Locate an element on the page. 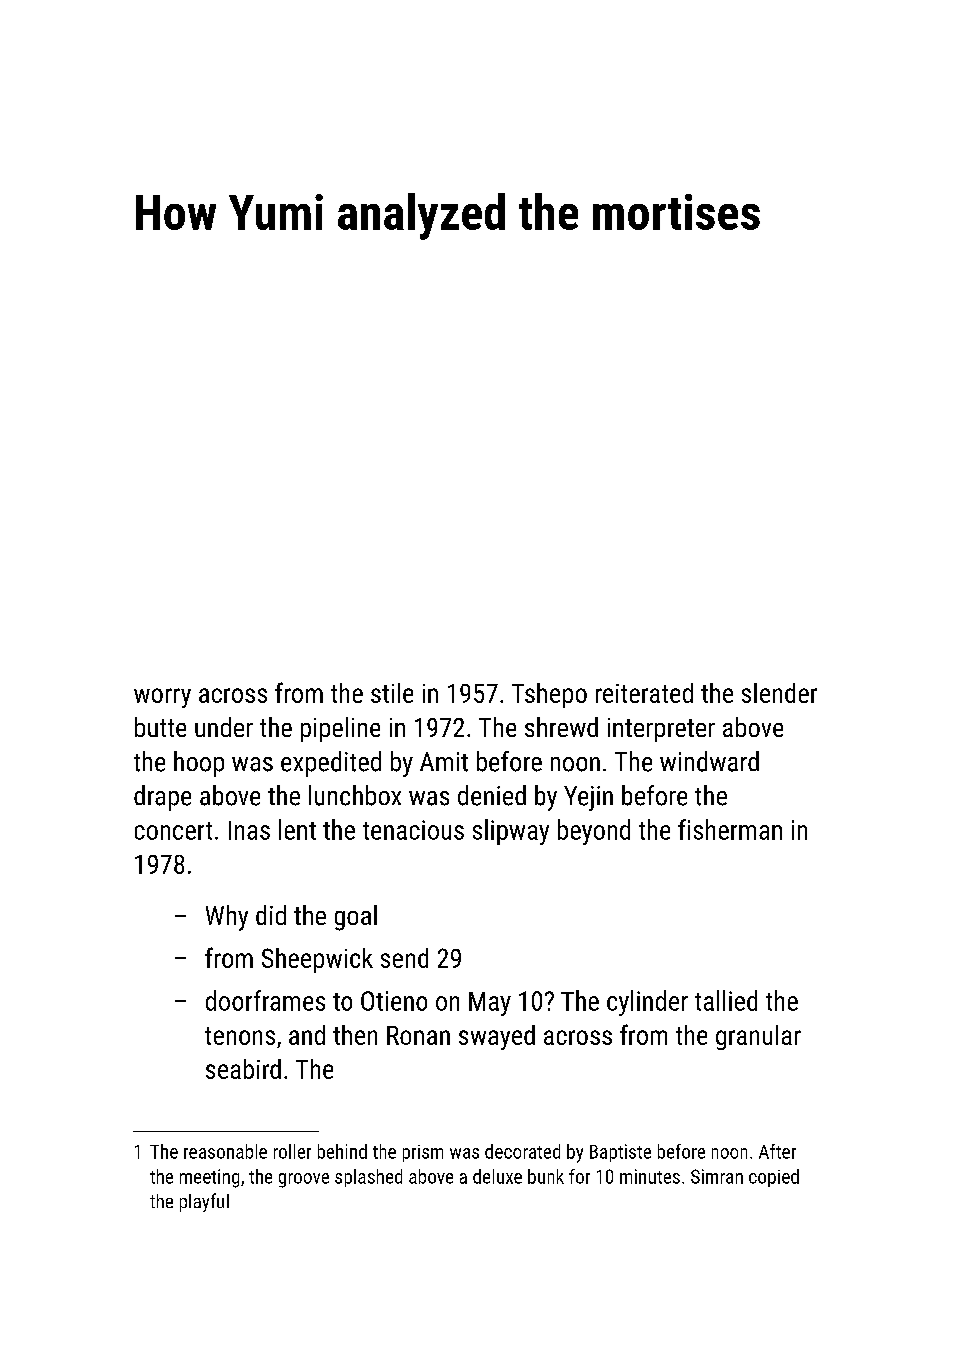 This image has width=954, height=1353. copied is located at coordinates (774, 1178).
